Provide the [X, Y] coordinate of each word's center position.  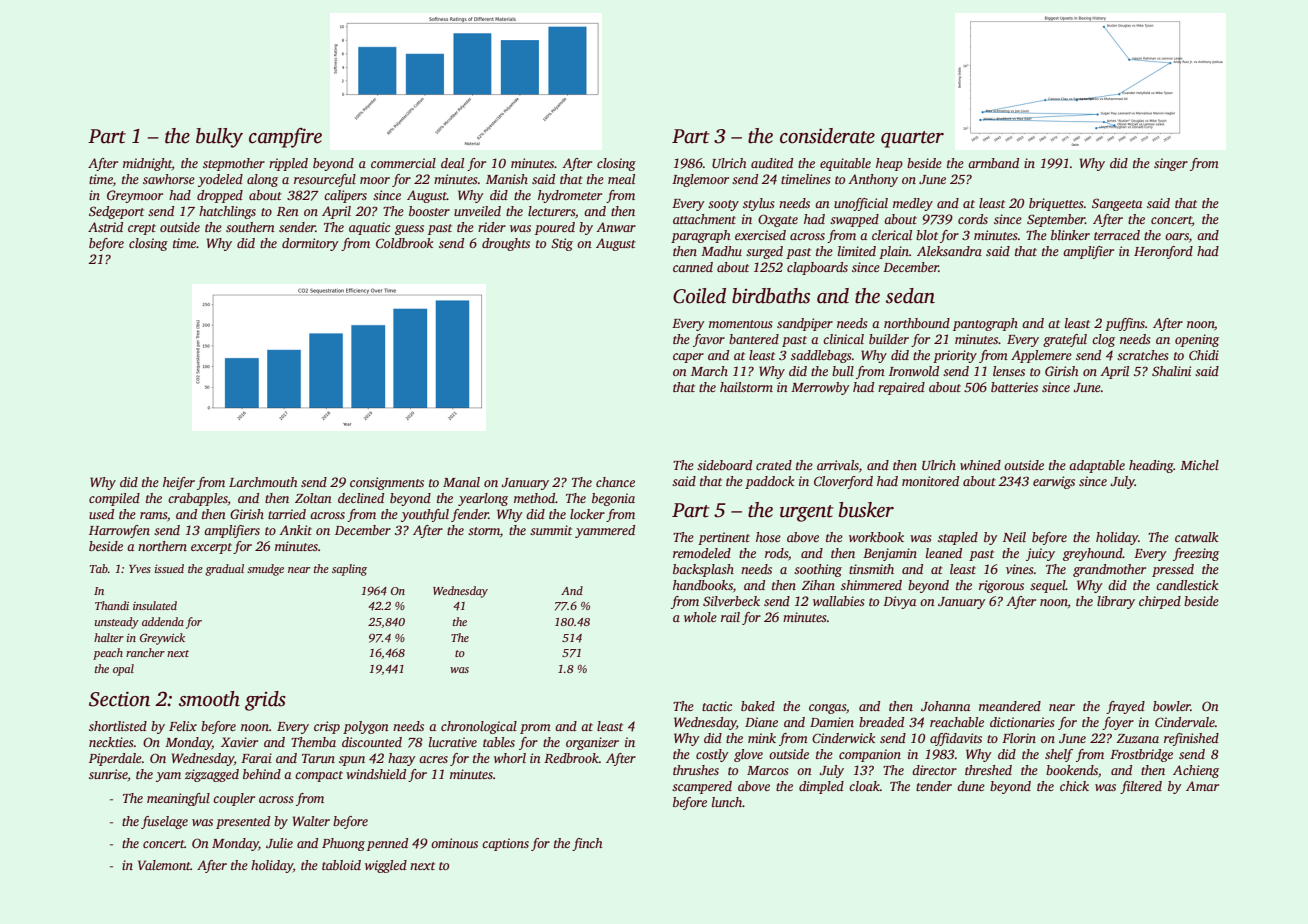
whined [980, 465]
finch [587, 844]
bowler [1172, 706]
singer [1171, 164]
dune [971, 786]
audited [772, 163]
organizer [592, 743]
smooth [209, 699]
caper [688, 358]
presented [243, 822]
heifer [179, 483]
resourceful [325, 180]
